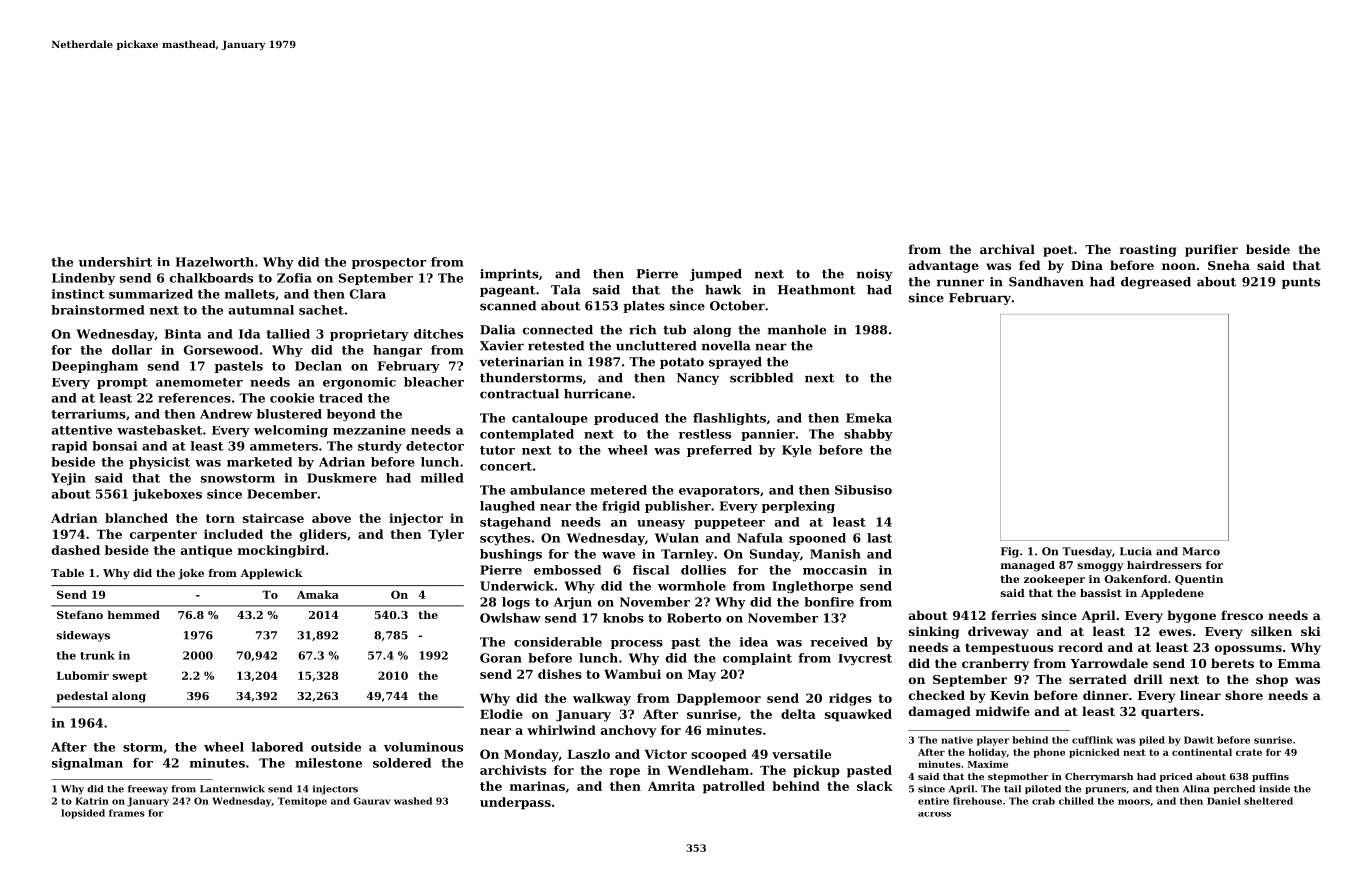 The image size is (1372, 887). Describe the element at coordinates (515, 523) in the screenshot. I see `stagehand` at that location.
